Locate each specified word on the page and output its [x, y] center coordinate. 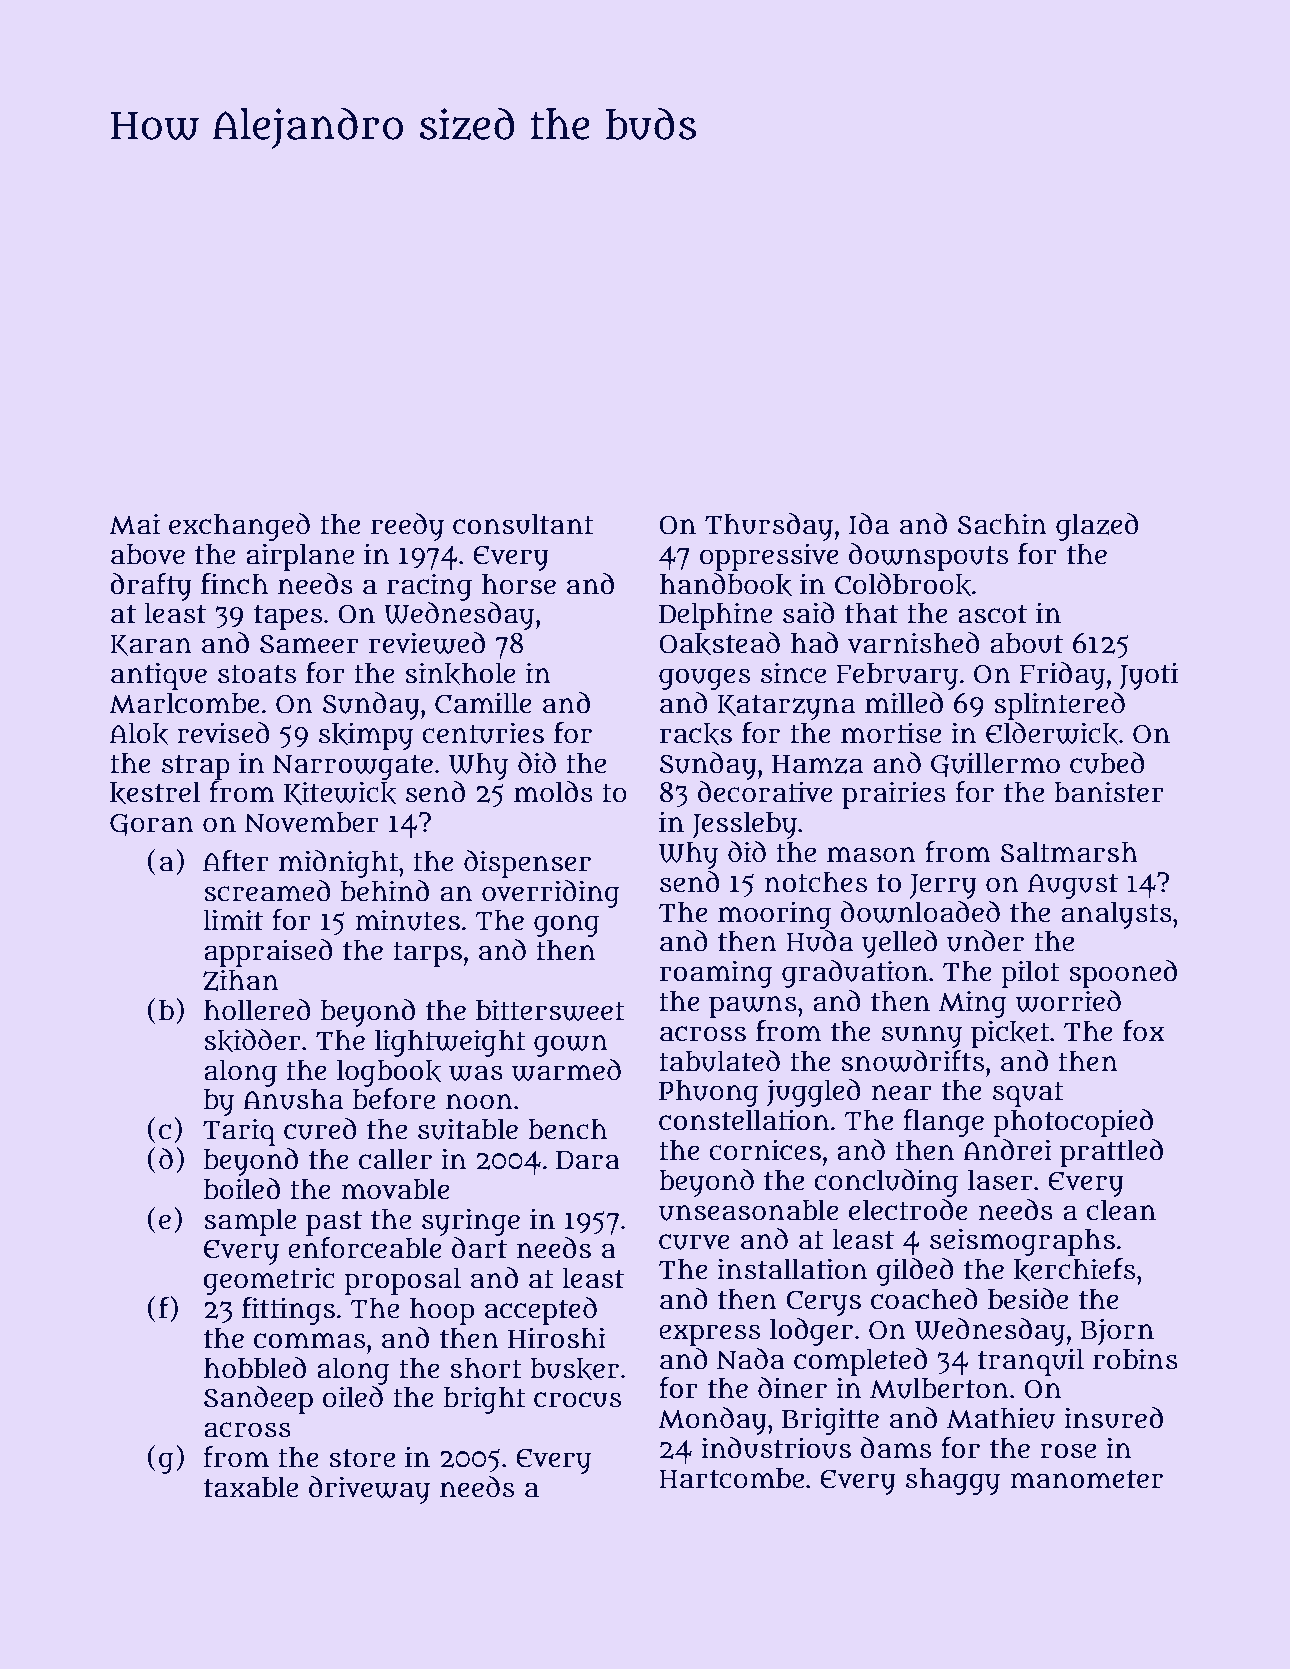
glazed [1097, 527]
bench [567, 1129]
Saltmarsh [1069, 852]
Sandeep [258, 1400]
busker [574, 1369]
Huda [819, 941]
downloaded [920, 912]
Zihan [241, 980]
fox [1144, 1031]
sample [250, 1222]
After [236, 861]
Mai [134, 524]
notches [815, 882]
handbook [726, 584]
